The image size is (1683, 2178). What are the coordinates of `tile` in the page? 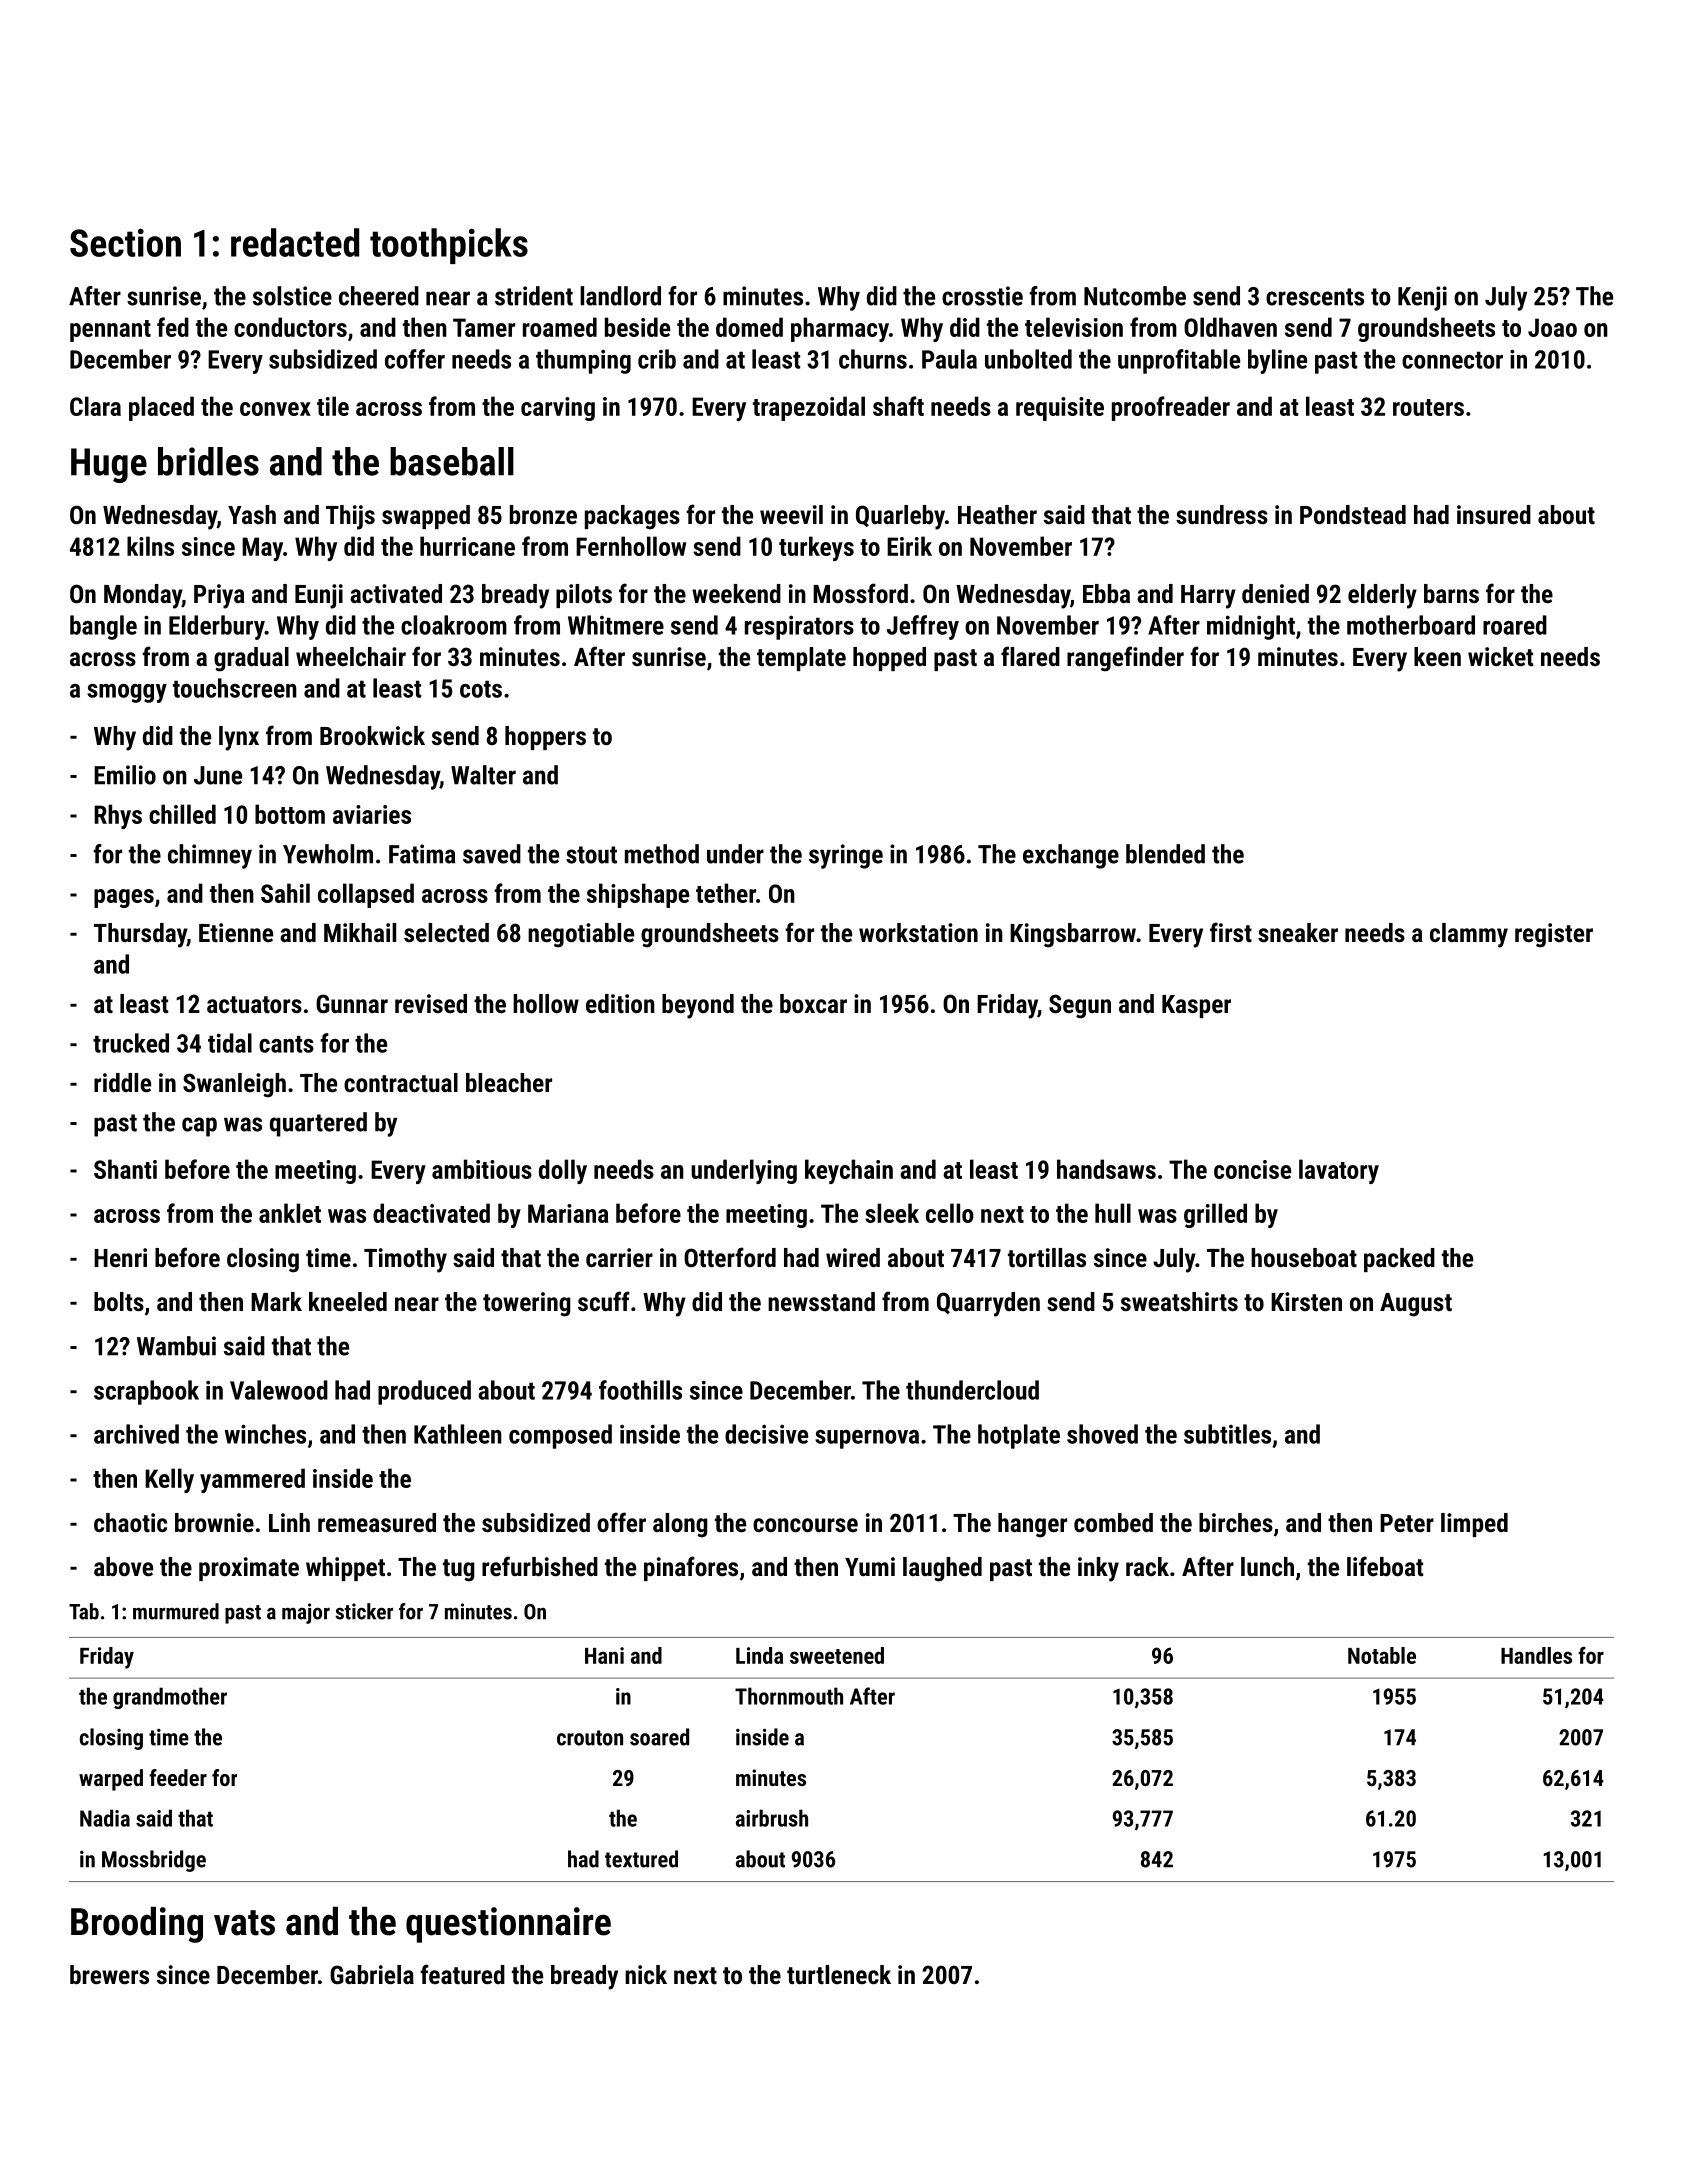 It's located at (333, 406).
